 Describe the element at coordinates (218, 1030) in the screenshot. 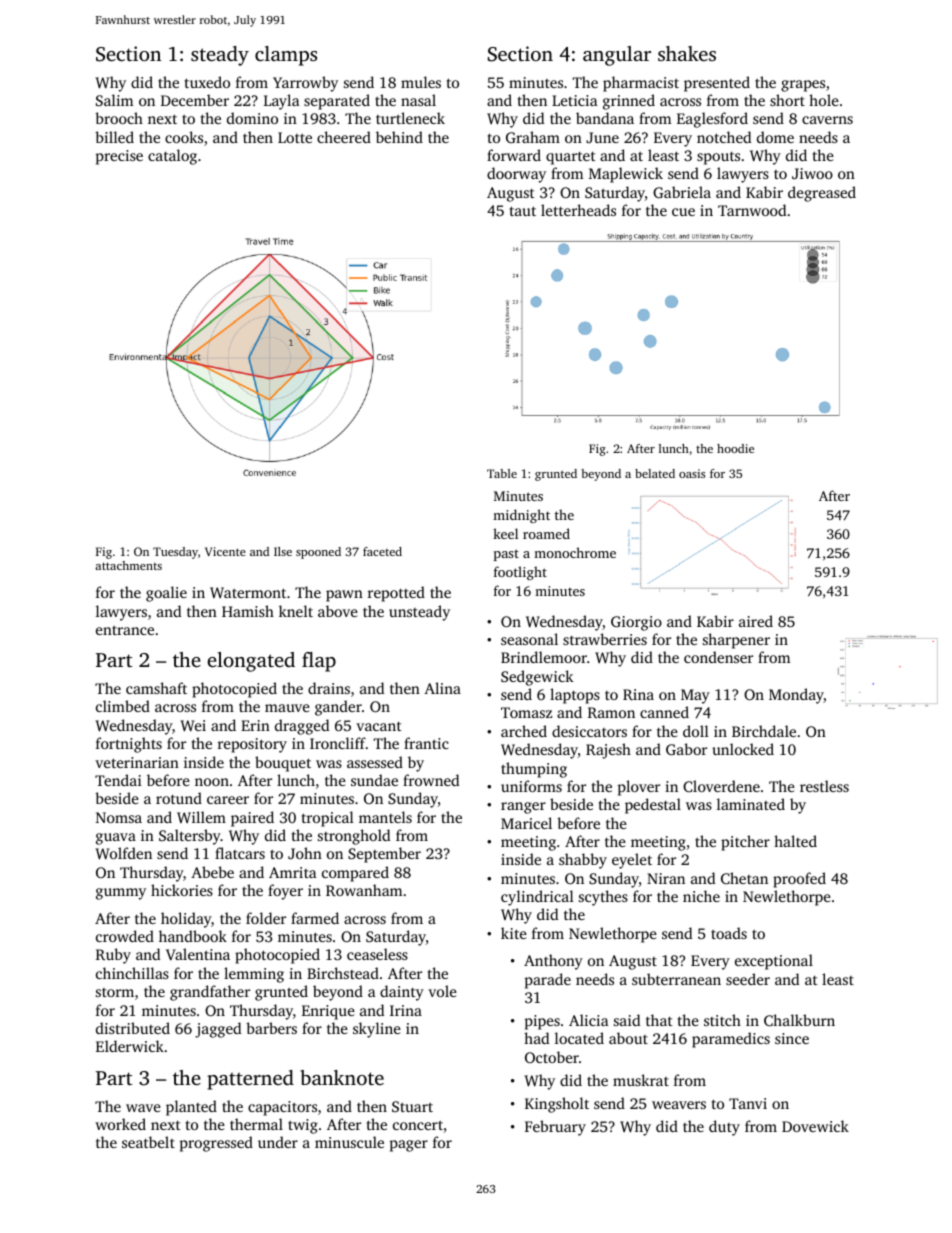

I see `jagged` at that location.
